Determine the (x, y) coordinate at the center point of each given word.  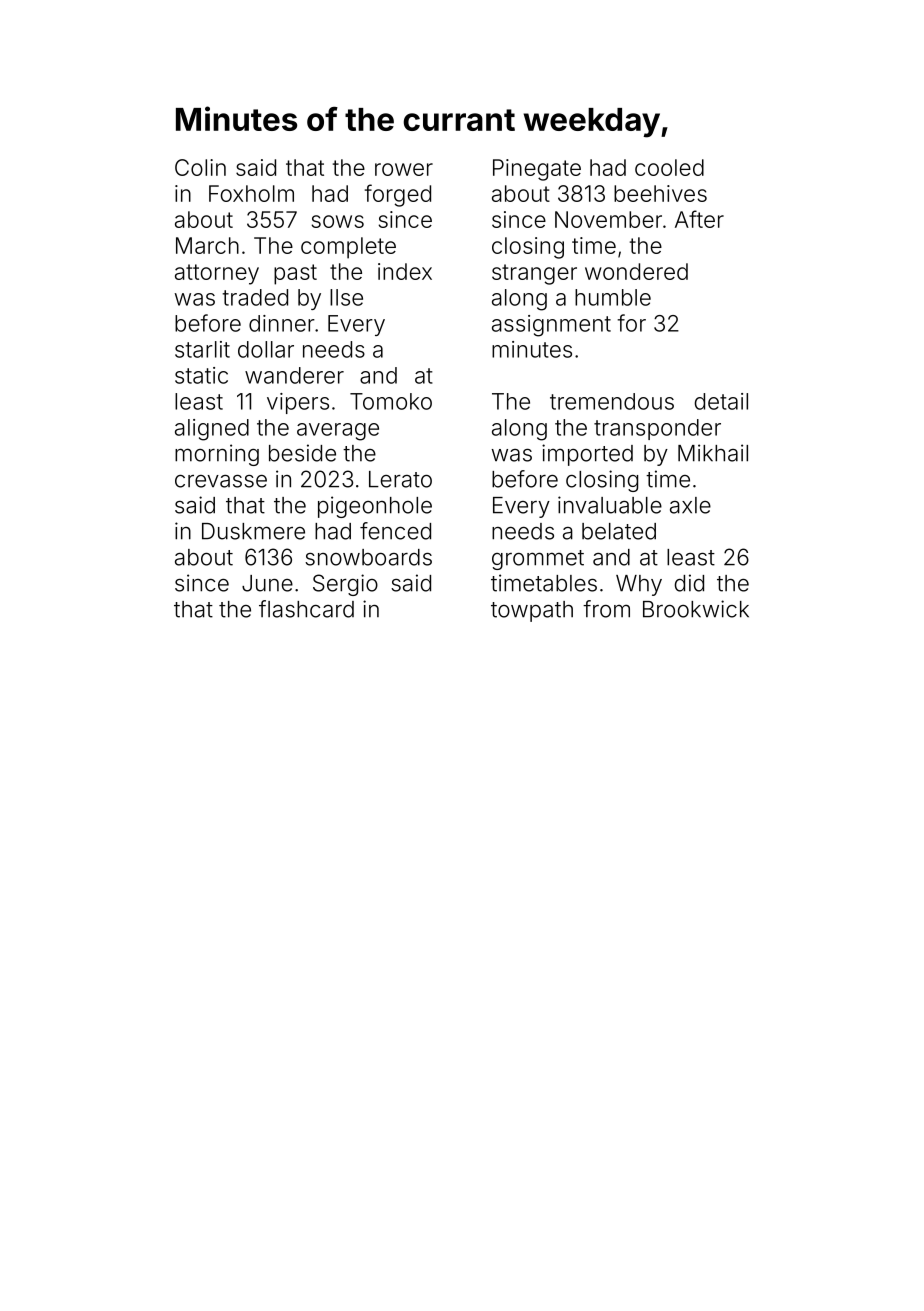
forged (398, 195)
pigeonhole (375, 507)
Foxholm (251, 193)
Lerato (400, 479)
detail (721, 401)
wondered (636, 271)
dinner (282, 323)
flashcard (306, 609)
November (608, 219)
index (405, 271)
